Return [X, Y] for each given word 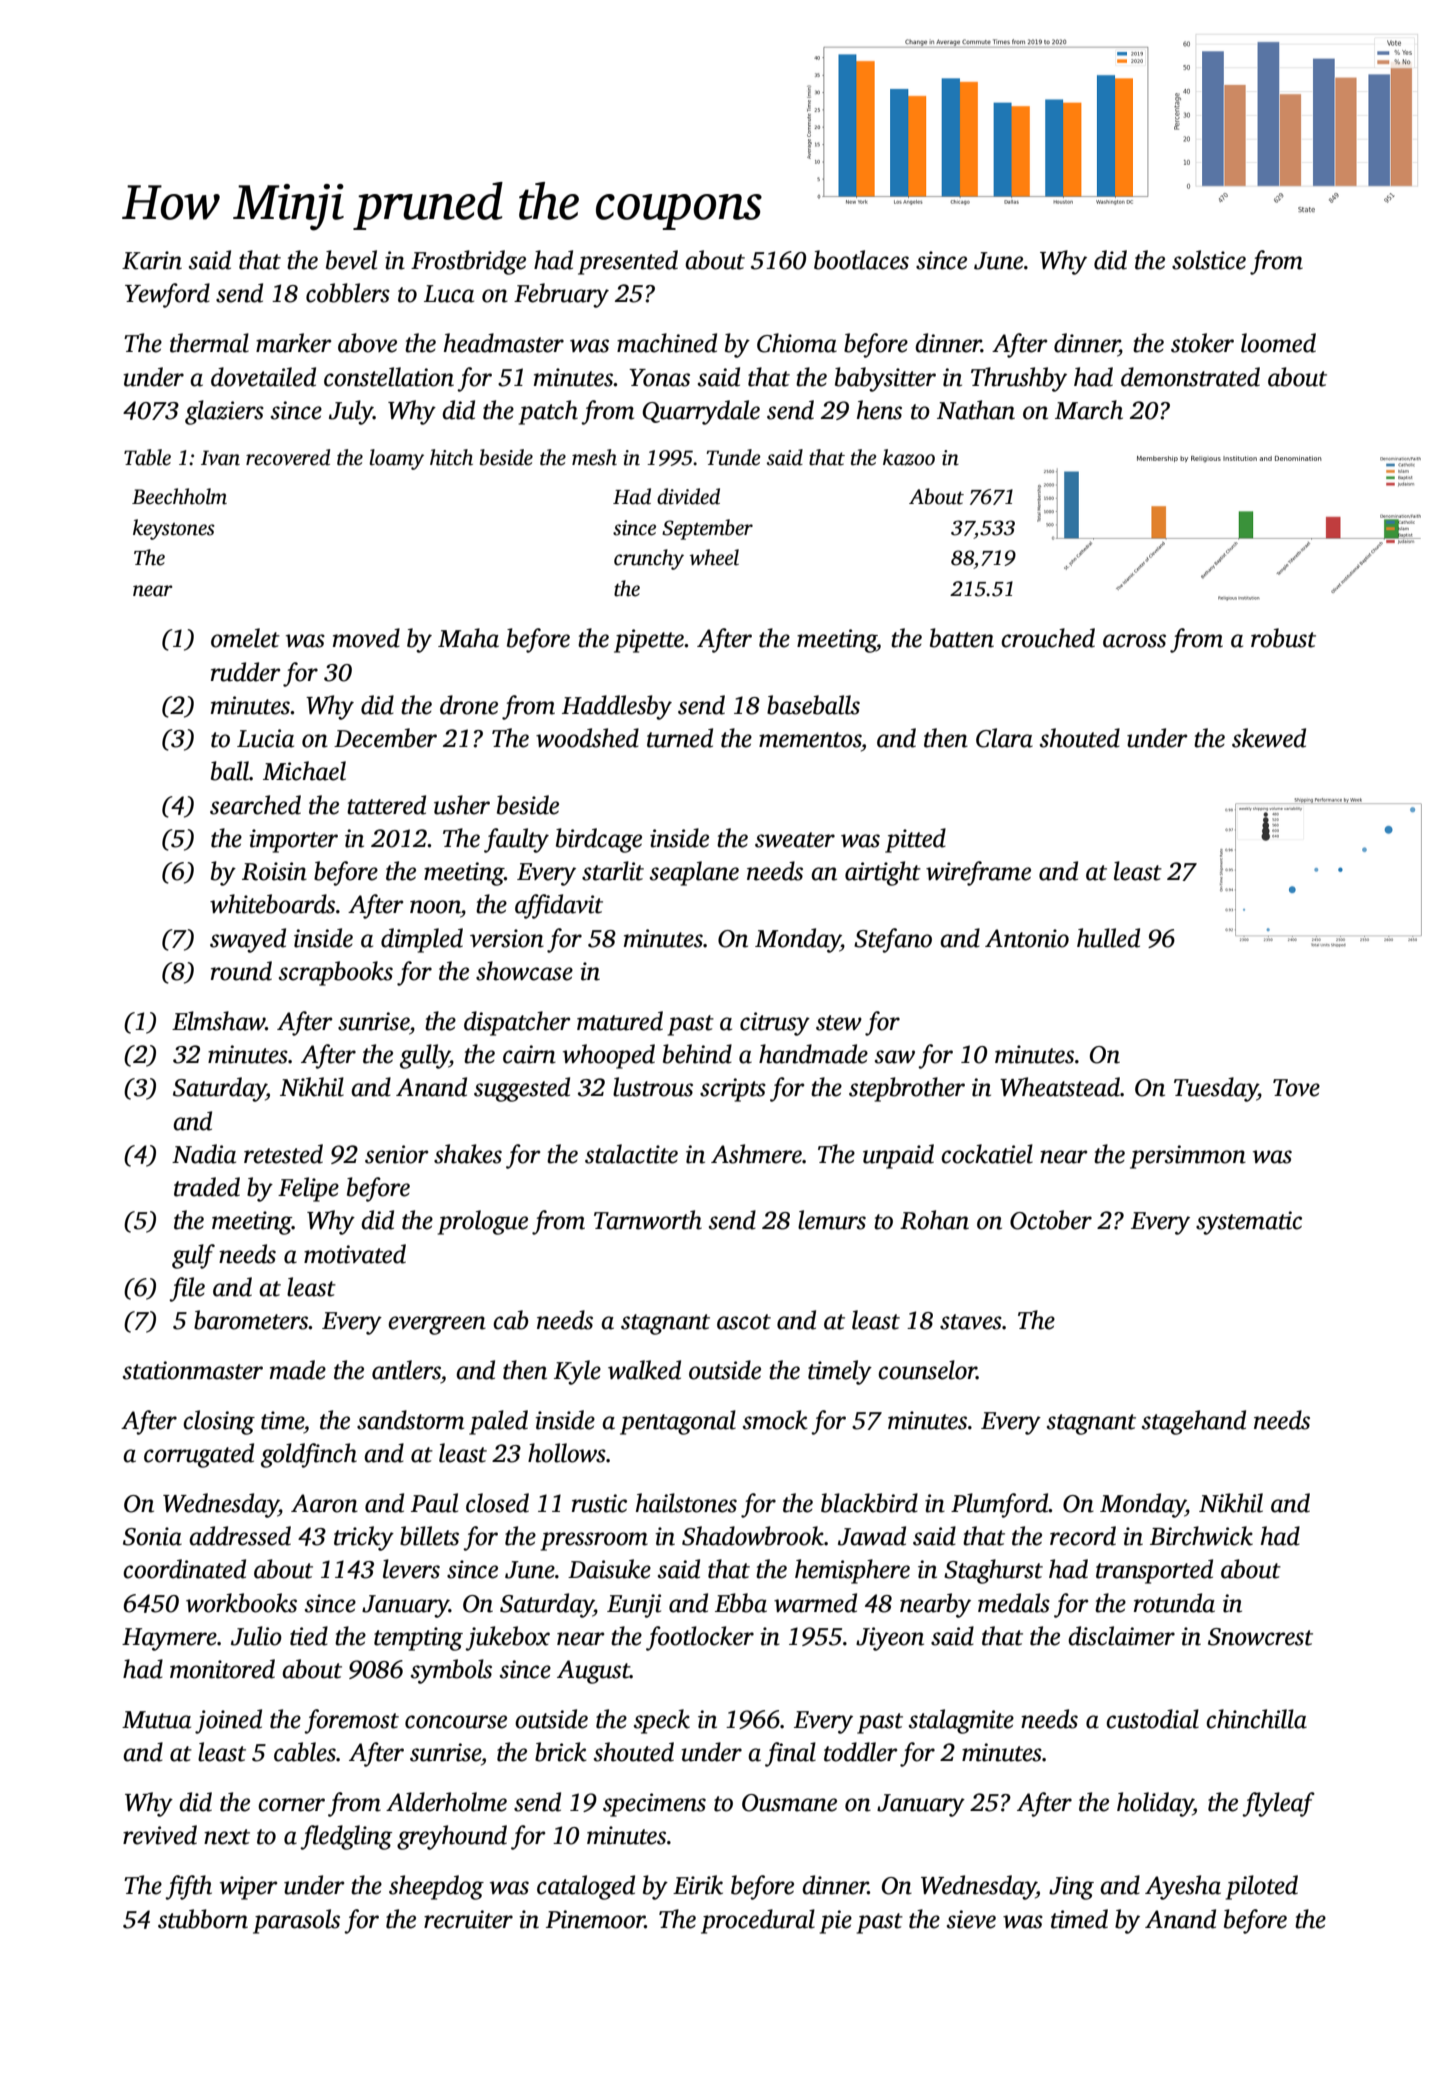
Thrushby [1019, 379]
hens [879, 410]
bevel [351, 260]
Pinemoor [595, 1919]
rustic [599, 1503]
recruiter [468, 1919]
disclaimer [1121, 1636]
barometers [251, 1320]
